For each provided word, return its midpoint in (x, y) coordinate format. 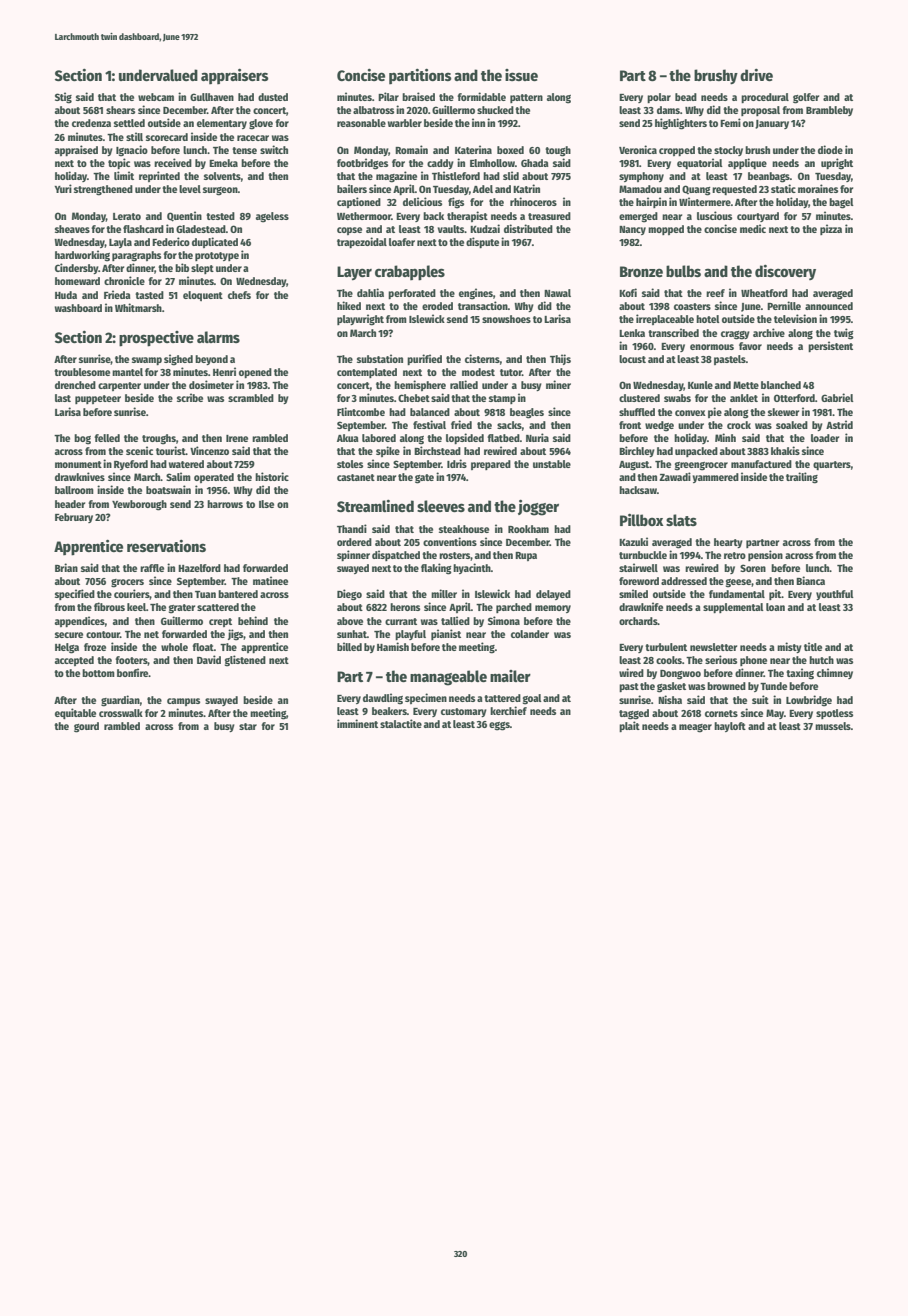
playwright (360, 320)
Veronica (638, 149)
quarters (832, 465)
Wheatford (764, 293)
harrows (225, 504)
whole (174, 647)
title (813, 646)
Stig (63, 98)
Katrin (526, 188)
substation (380, 358)
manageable (448, 678)
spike (388, 451)
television (795, 318)
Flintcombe (361, 411)
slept (202, 269)
